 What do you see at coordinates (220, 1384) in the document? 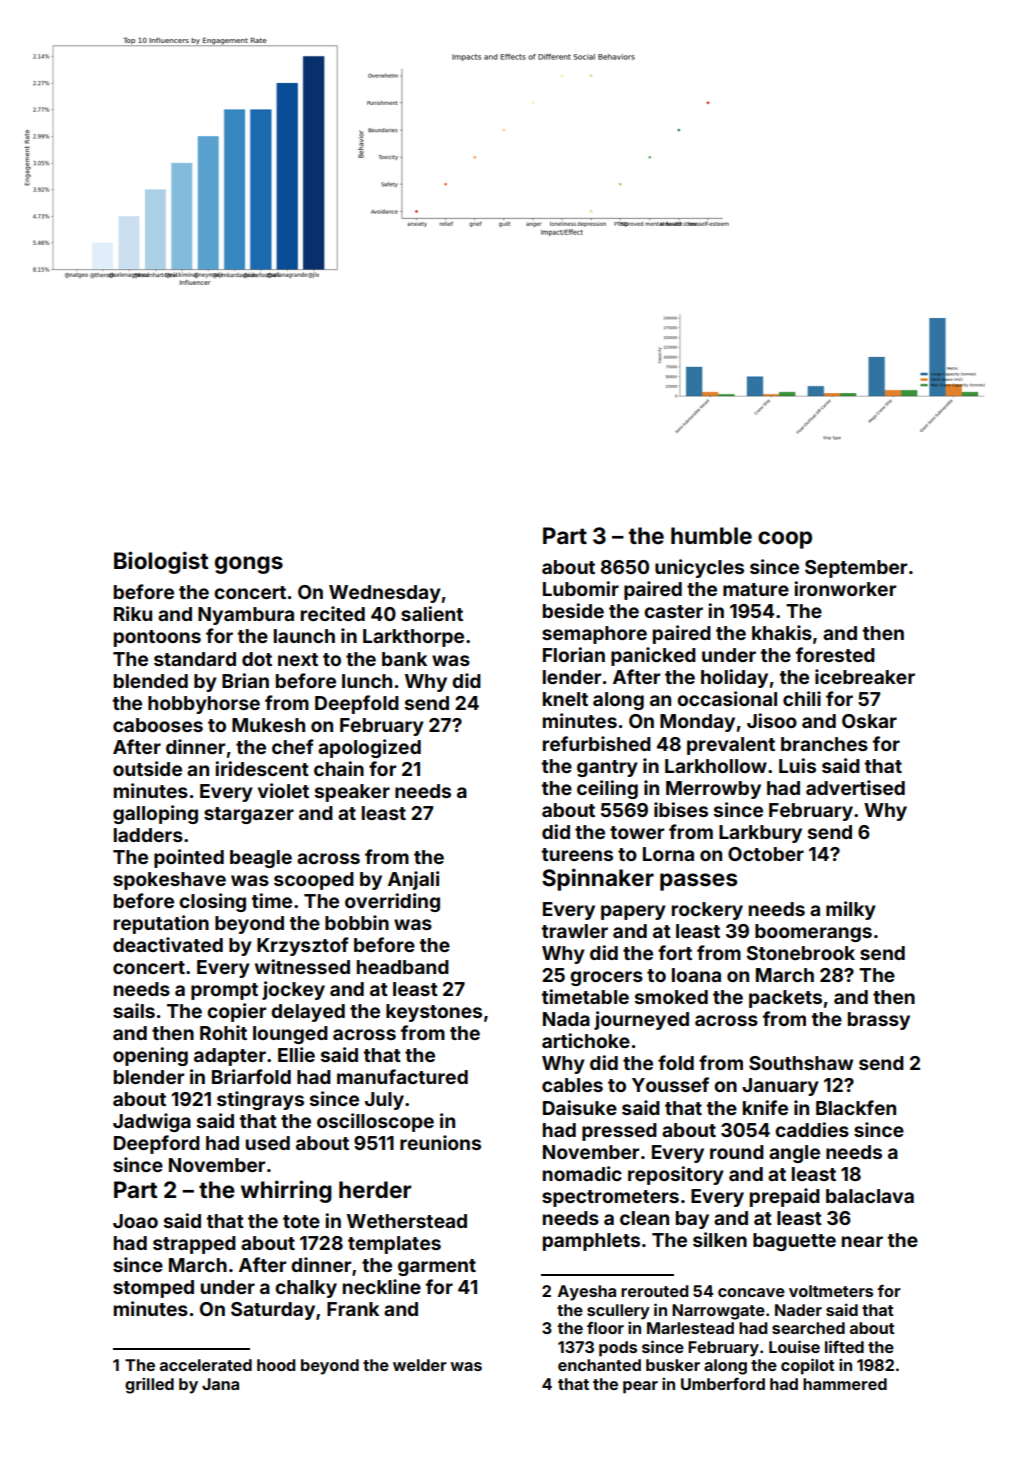
I see `Jana` at bounding box center [220, 1384].
